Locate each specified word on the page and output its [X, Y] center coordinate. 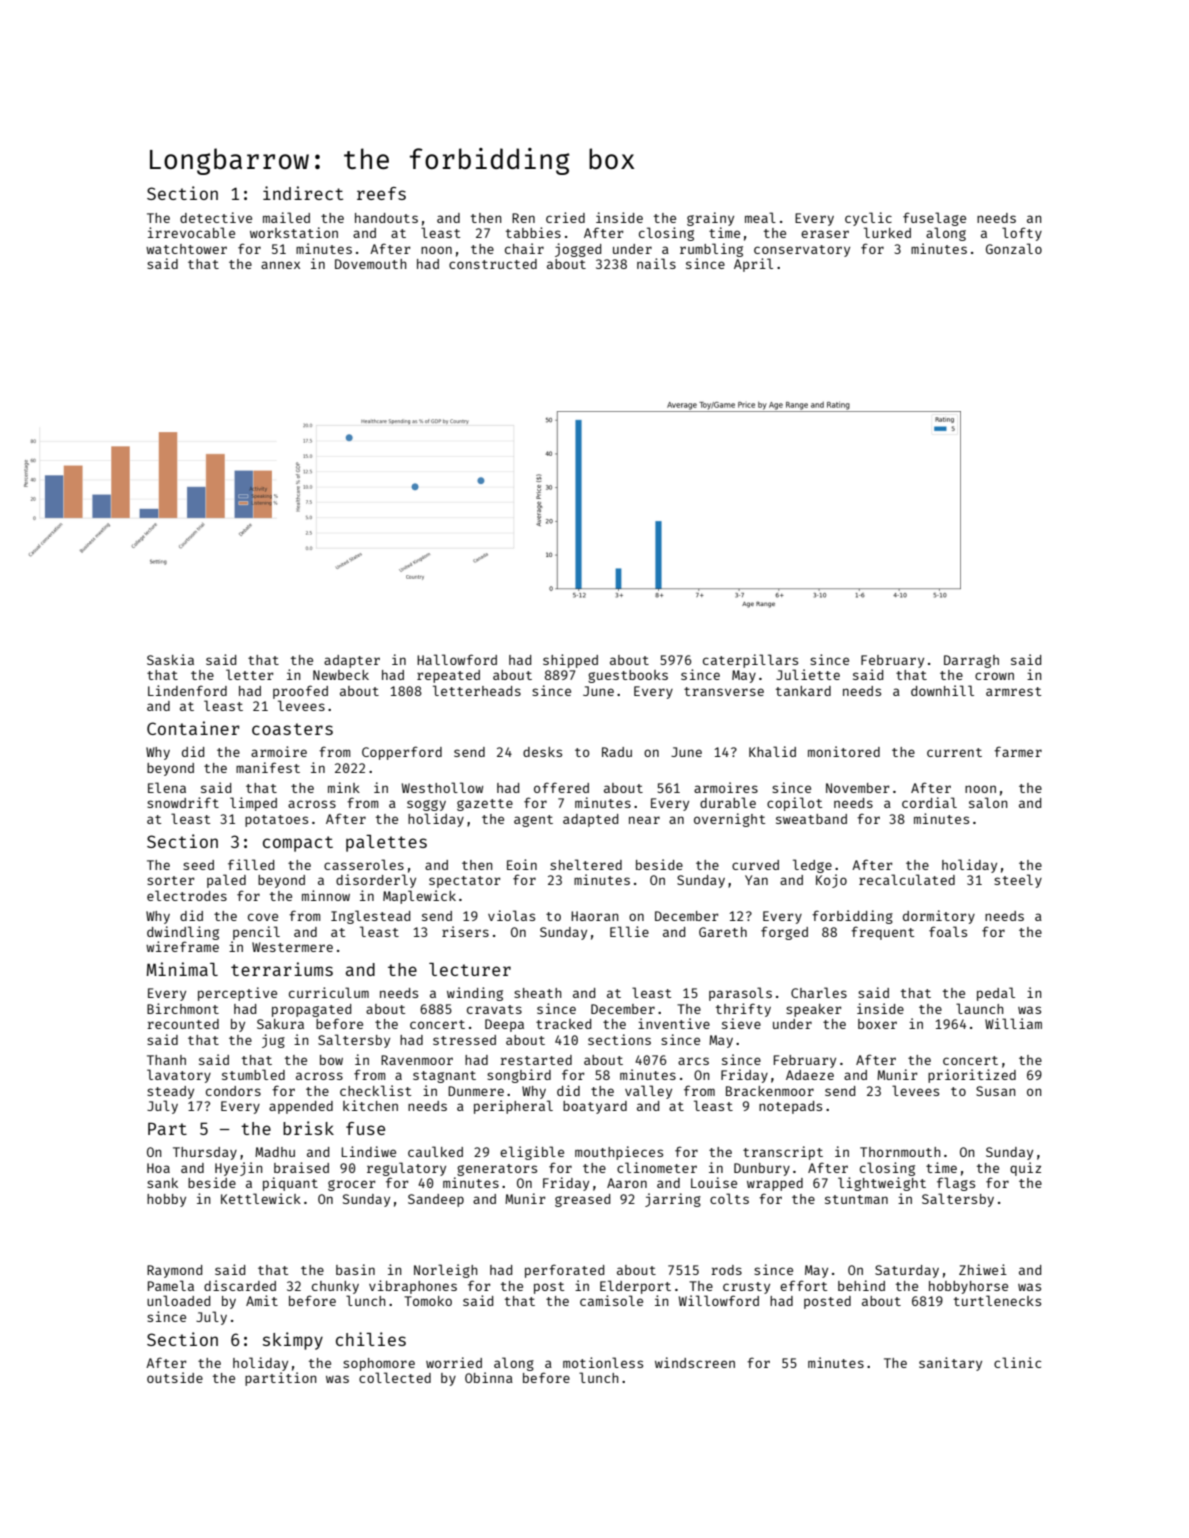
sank [162, 1183]
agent [533, 821]
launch [979, 1008]
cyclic [868, 219]
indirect [303, 193]
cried [565, 217]
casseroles [364, 864]
